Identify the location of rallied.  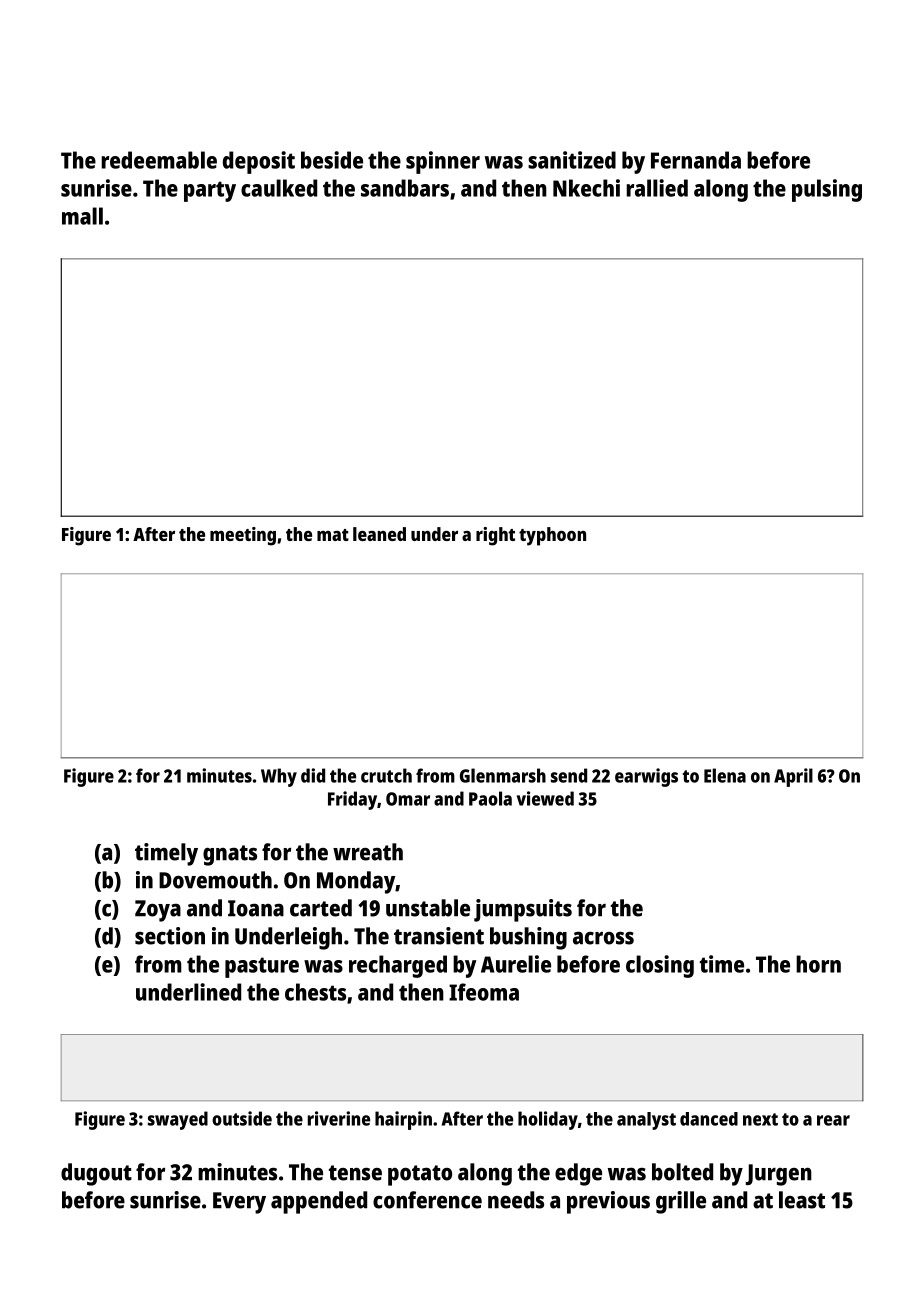
(657, 188).
